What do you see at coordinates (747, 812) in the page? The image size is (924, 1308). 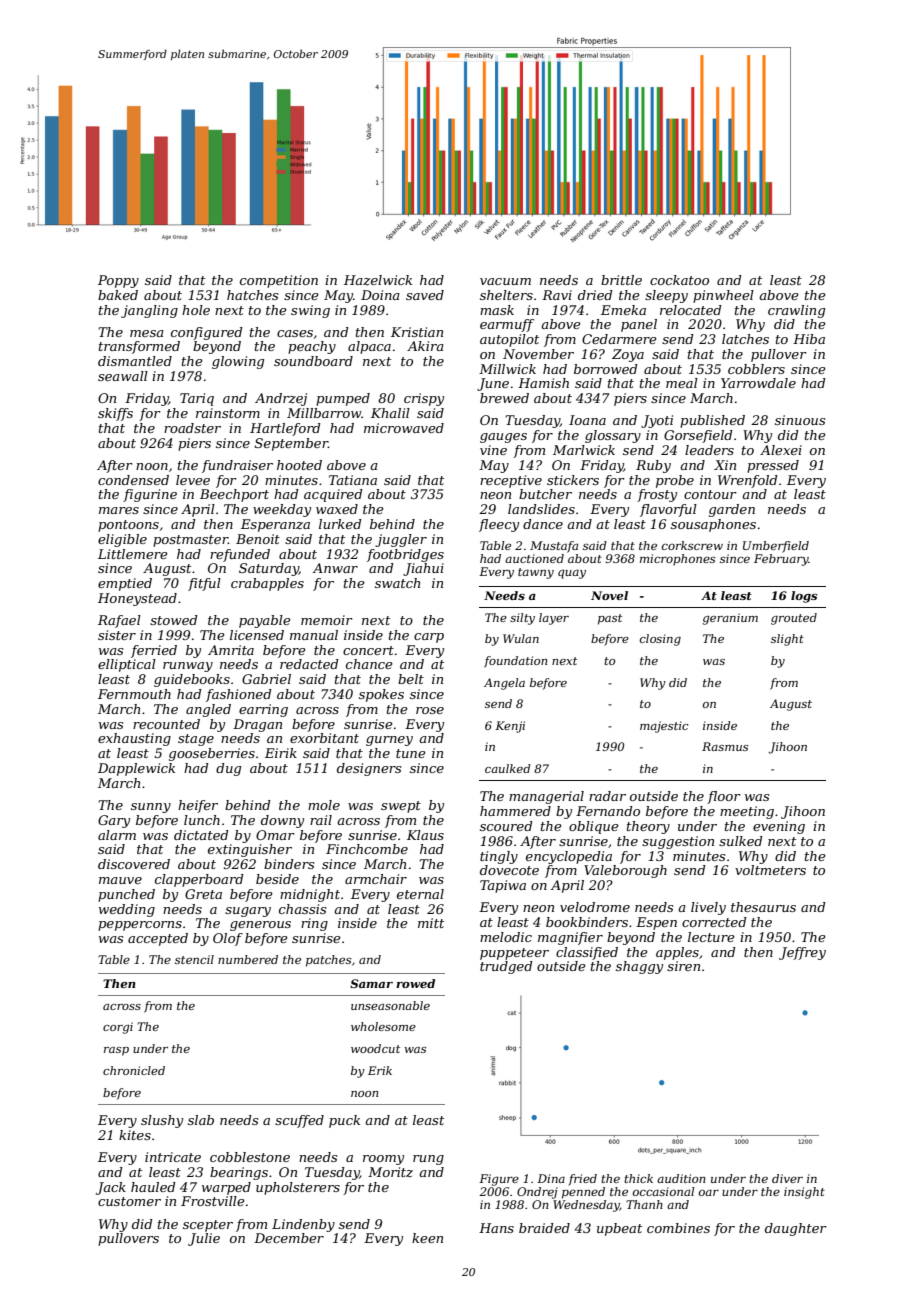 I see `meeting` at bounding box center [747, 812].
